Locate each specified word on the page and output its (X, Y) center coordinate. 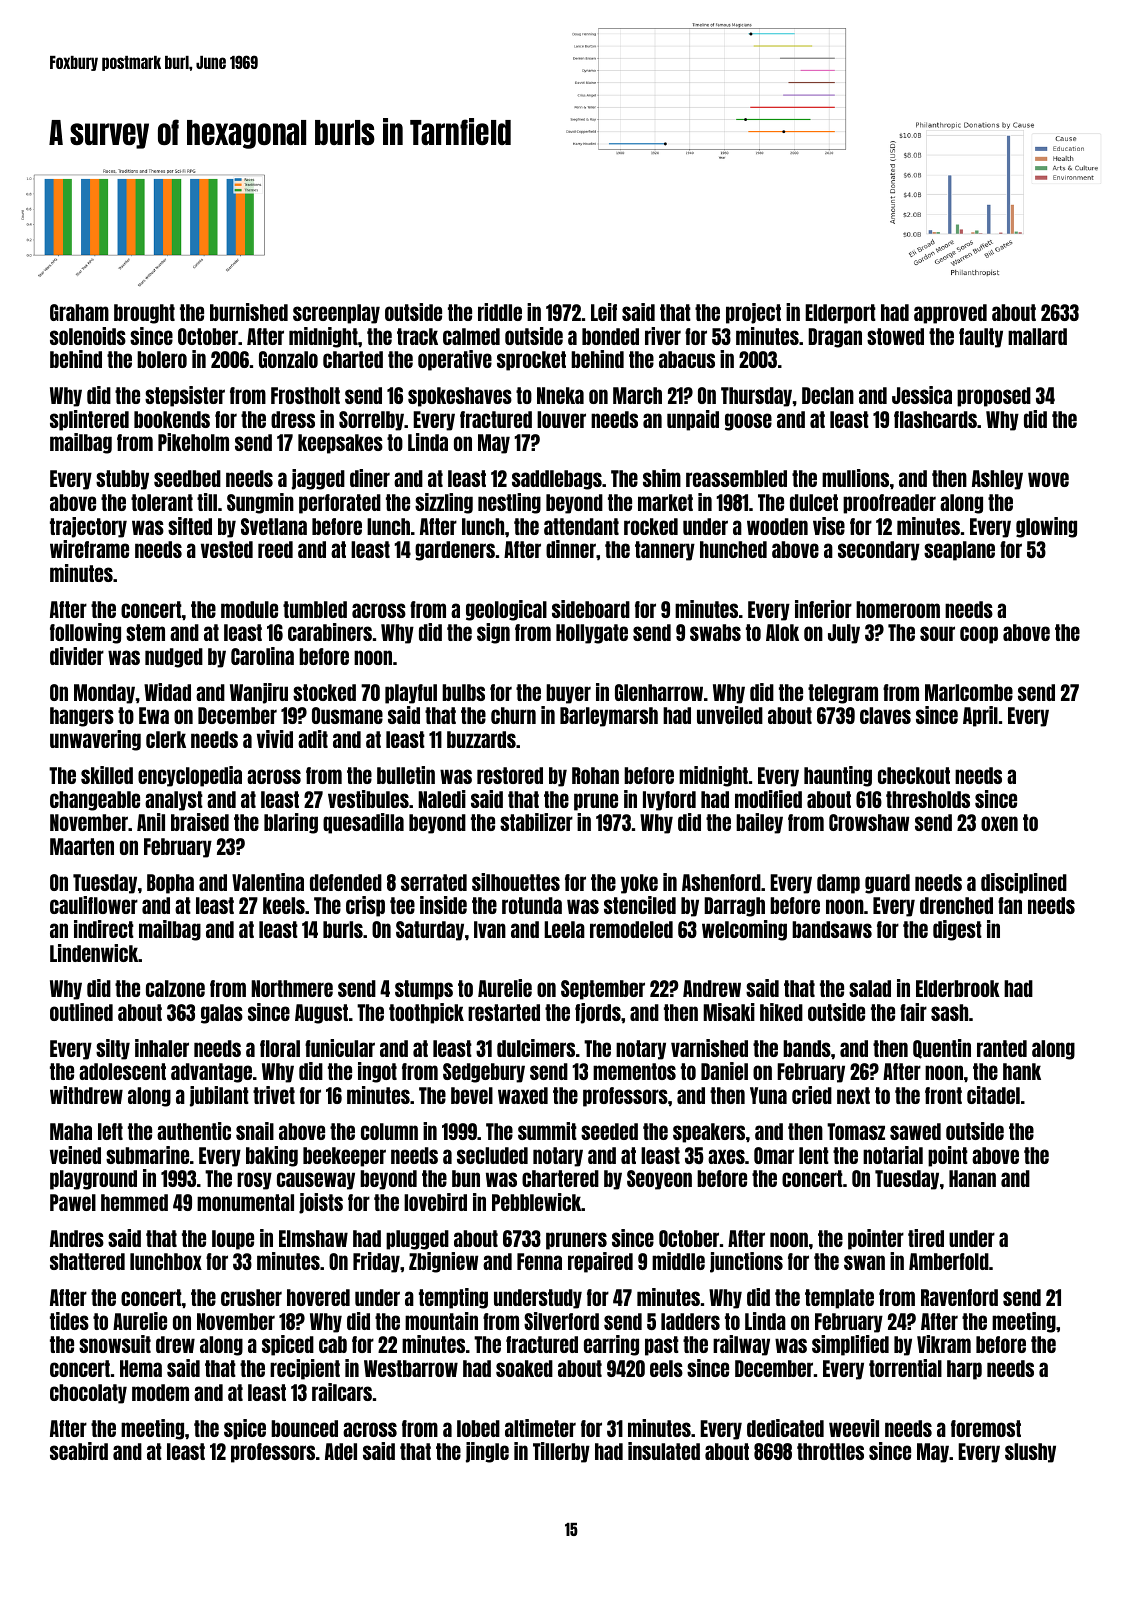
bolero (162, 359)
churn (513, 715)
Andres (77, 1238)
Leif (604, 312)
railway (741, 1345)
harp (964, 1370)
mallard (1037, 336)
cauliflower (94, 905)
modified (768, 799)
